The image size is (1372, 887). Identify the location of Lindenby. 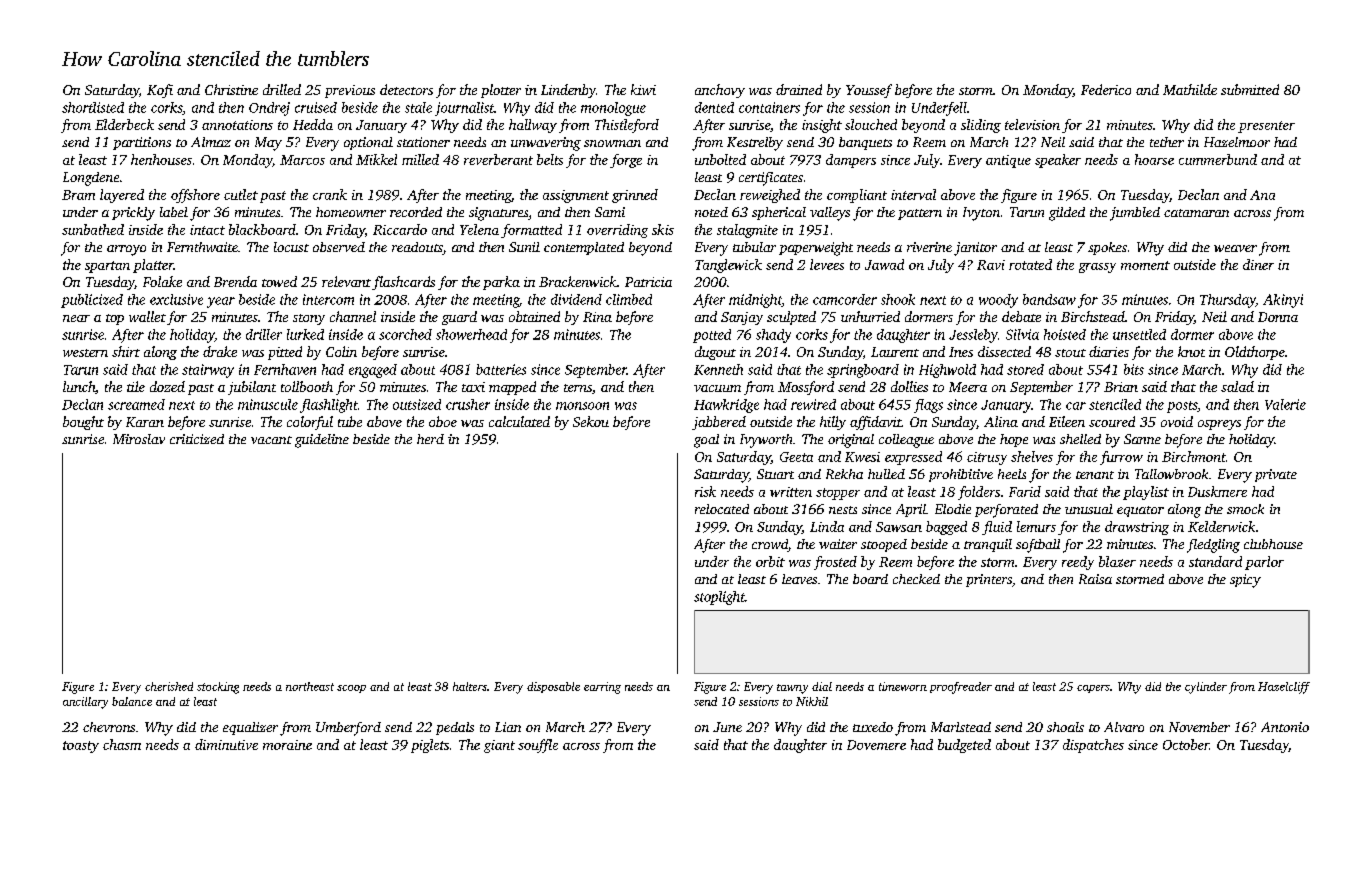
(568, 91).
